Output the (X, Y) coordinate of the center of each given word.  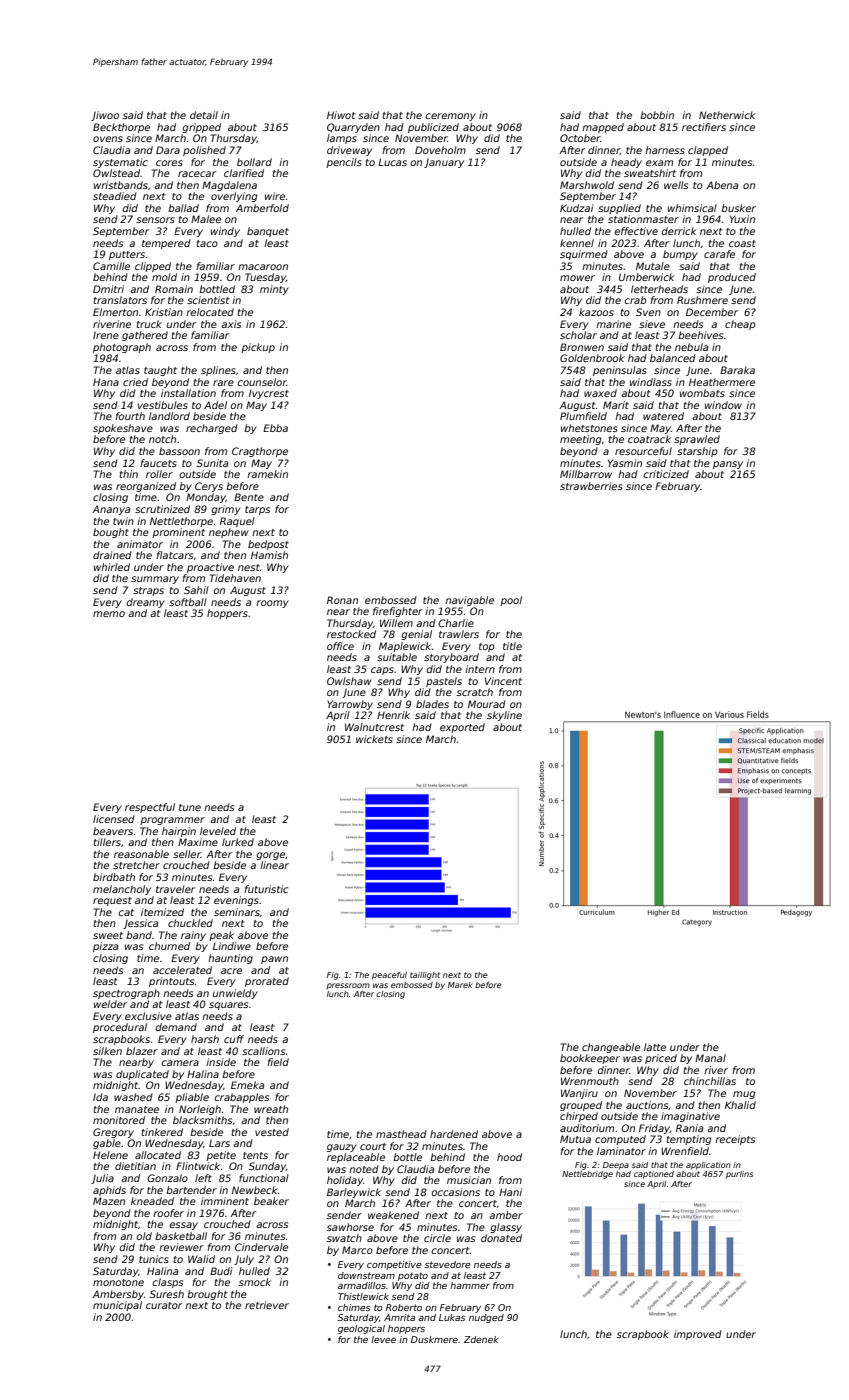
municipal (117, 1306)
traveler (175, 889)
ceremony (451, 117)
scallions (263, 1051)
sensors (155, 220)
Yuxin (742, 219)
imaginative (690, 1117)
